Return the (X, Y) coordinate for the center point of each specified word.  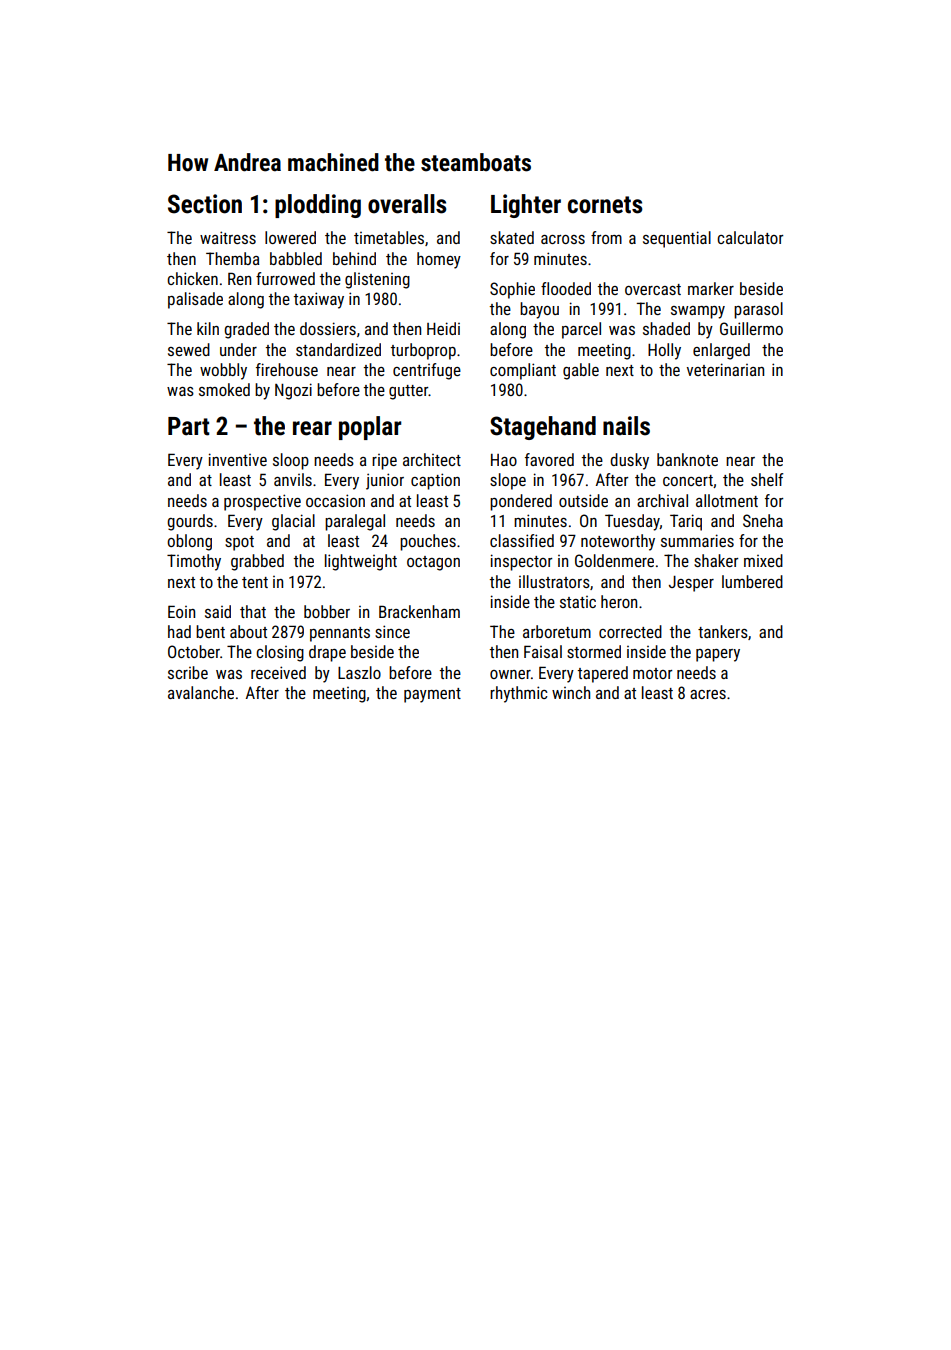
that (253, 611)
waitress (228, 237)
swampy (698, 312)
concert (688, 480)
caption (435, 481)
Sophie (512, 290)
